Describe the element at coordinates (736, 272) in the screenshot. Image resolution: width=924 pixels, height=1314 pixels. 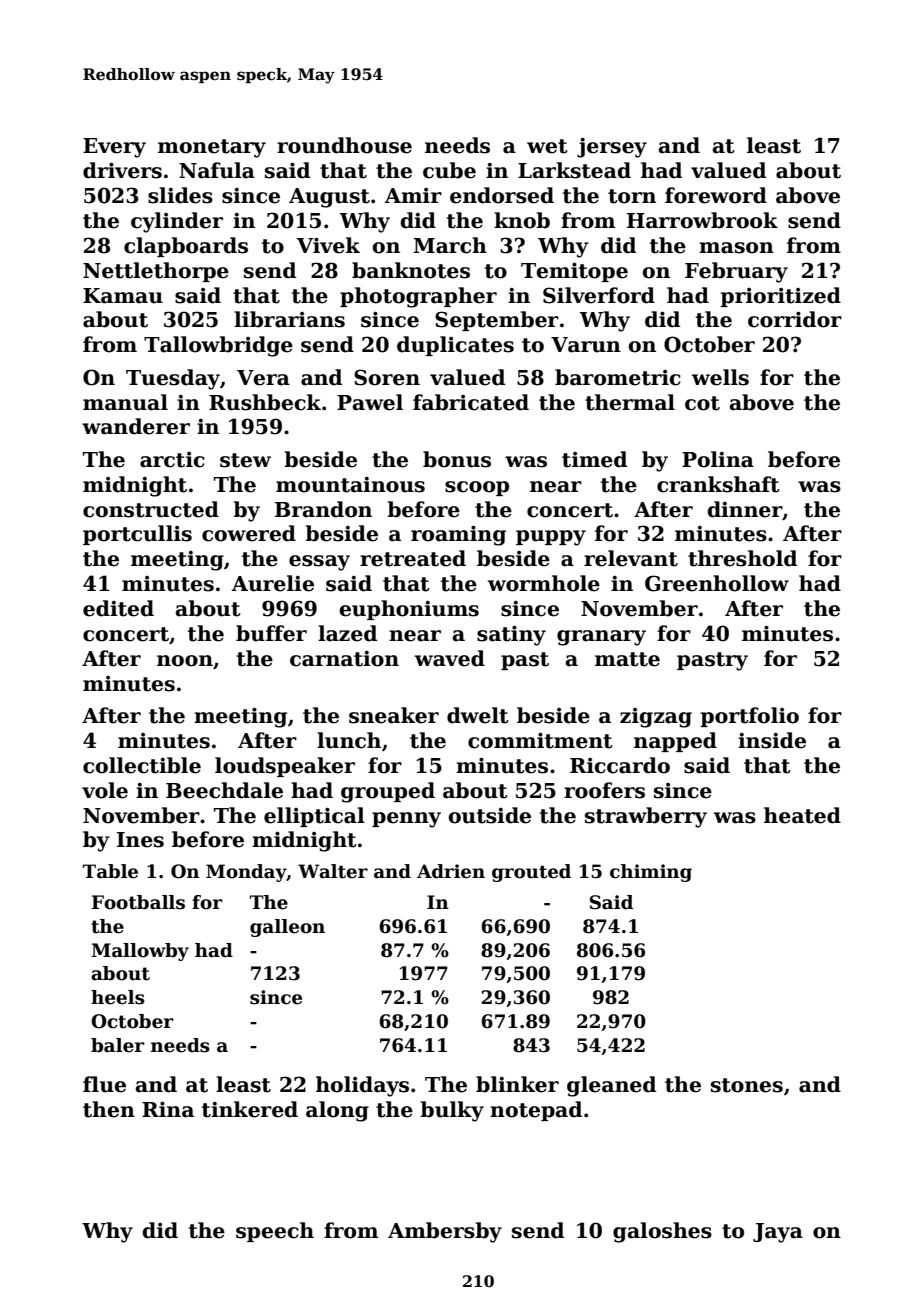
I see `February` at that location.
